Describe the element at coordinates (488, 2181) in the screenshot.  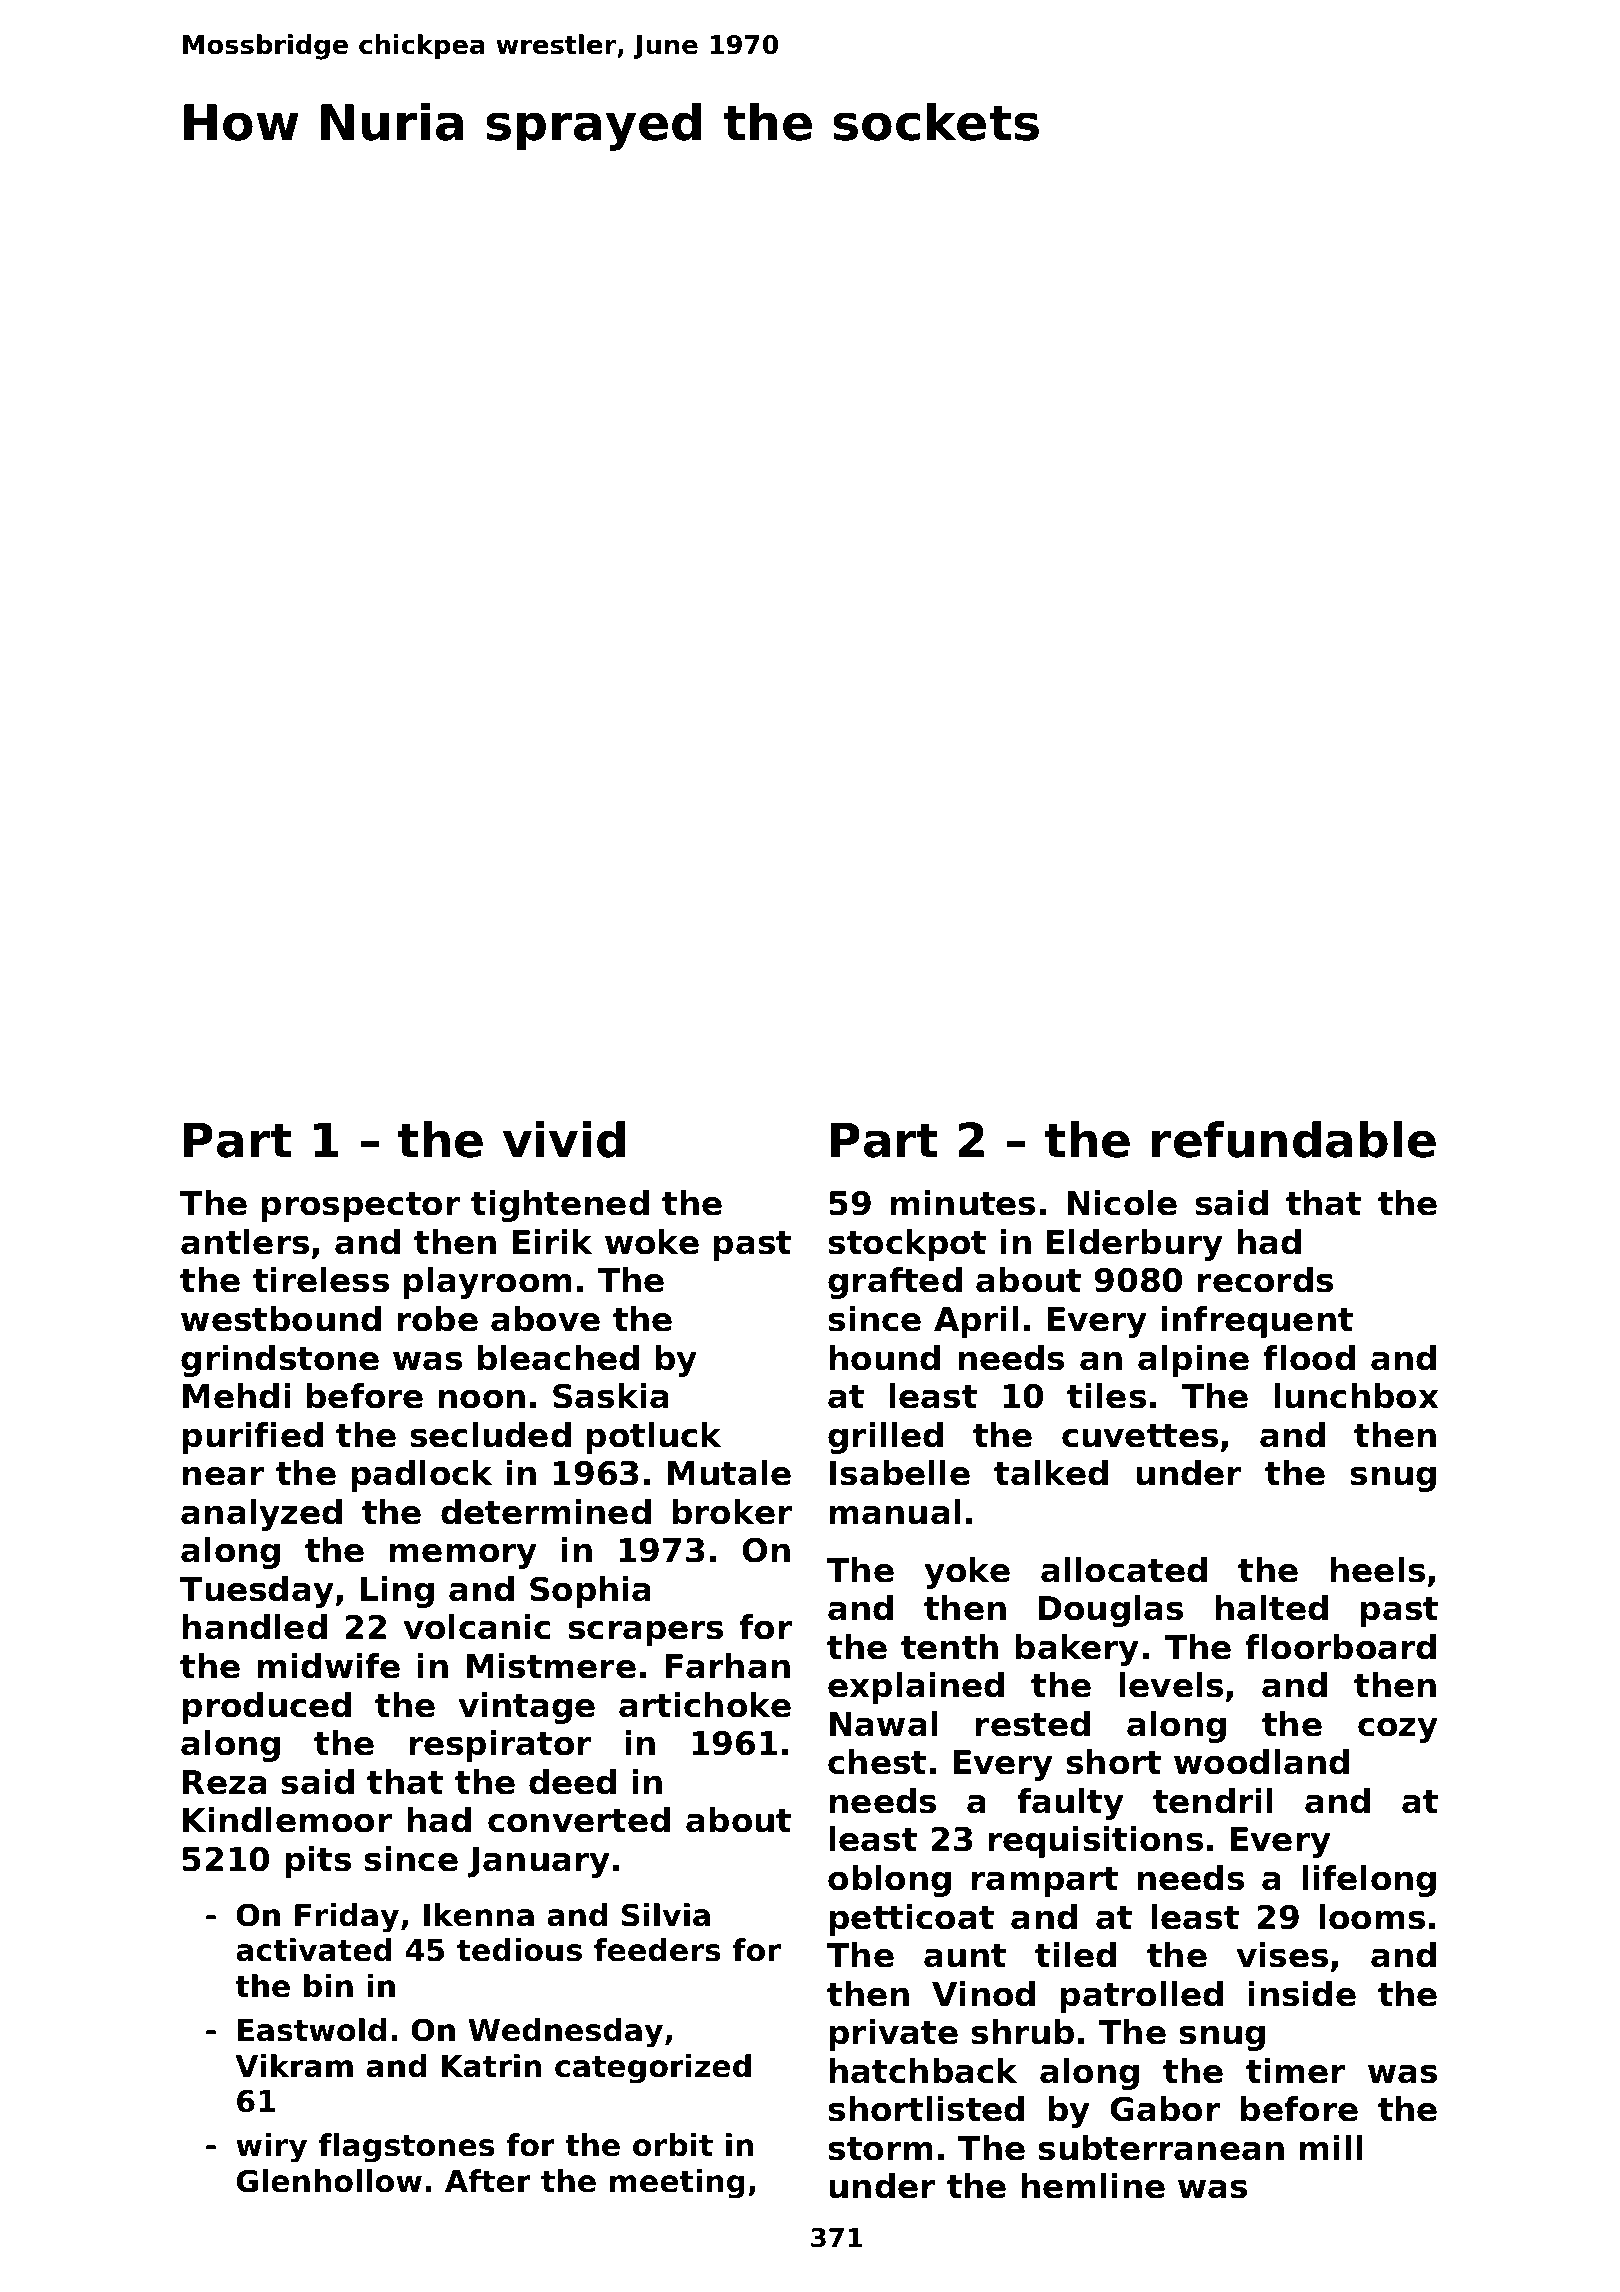
I see `After` at that location.
